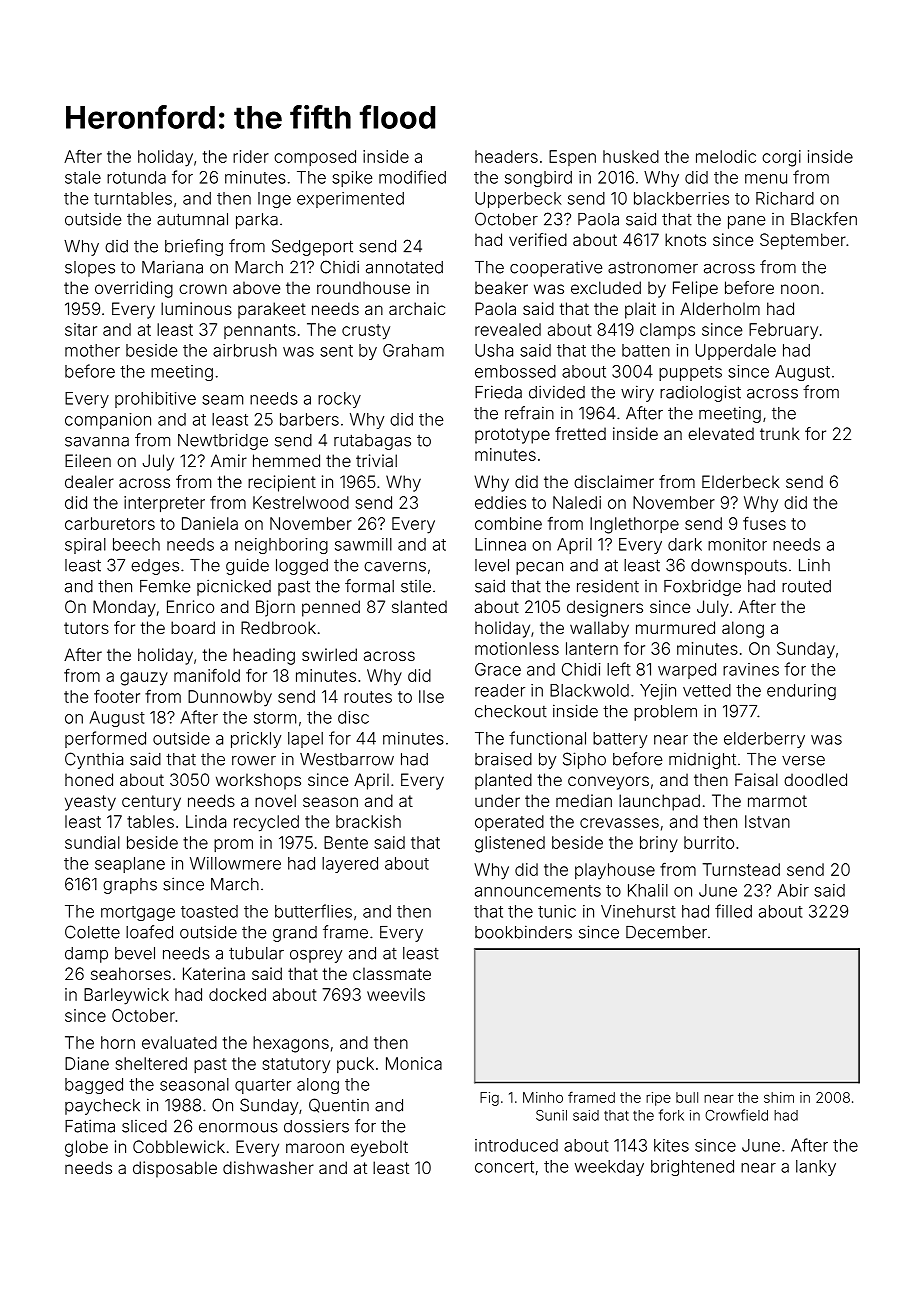  I want to click on docked, so click(237, 994).
